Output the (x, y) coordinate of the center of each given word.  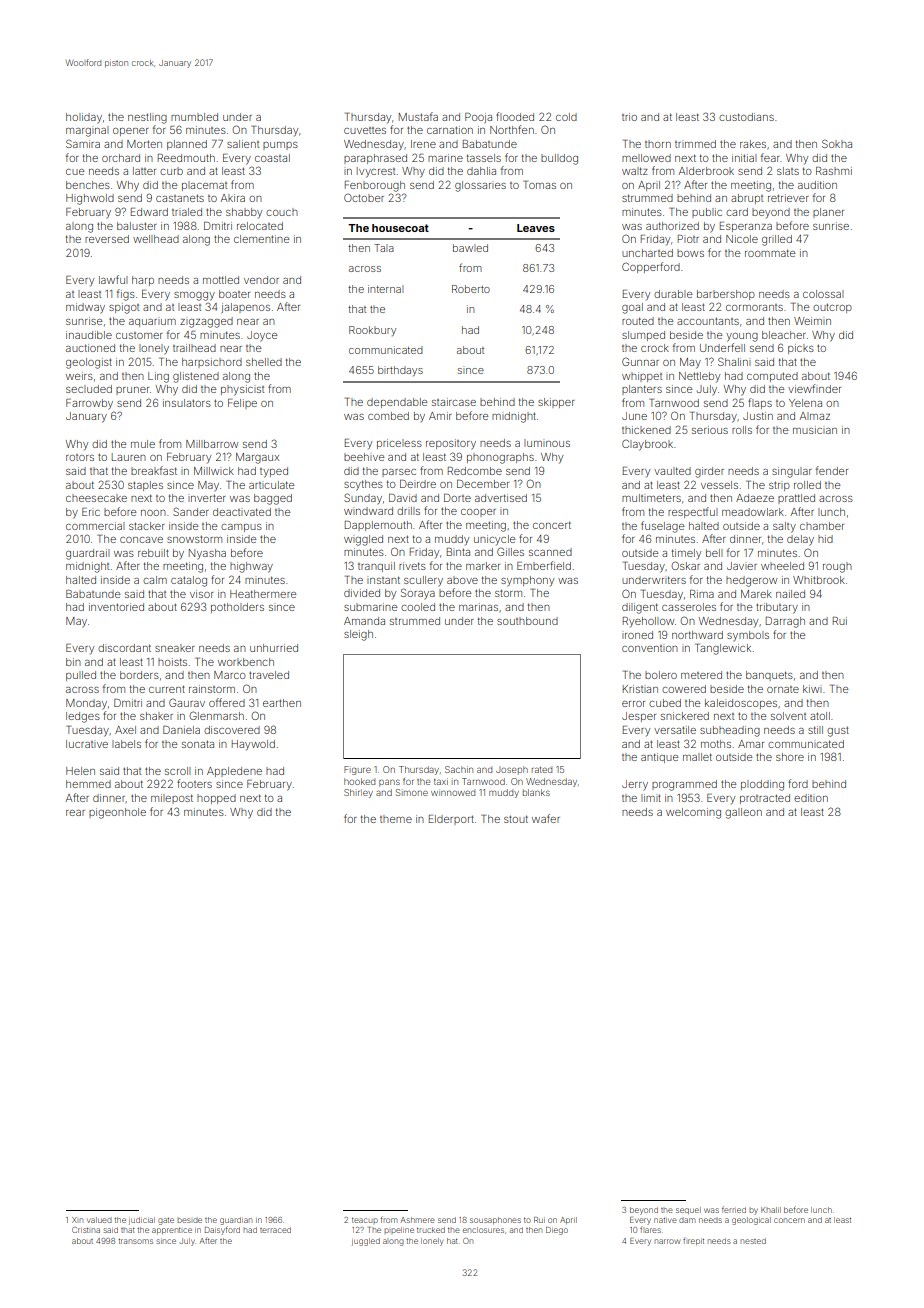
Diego (557, 1231)
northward (697, 635)
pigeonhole (117, 813)
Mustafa (418, 116)
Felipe (242, 404)
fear (770, 157)
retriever (788, 198)
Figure (357, 770)
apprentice (172, 1230)
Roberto (471, 289)
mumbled (194, 117)
